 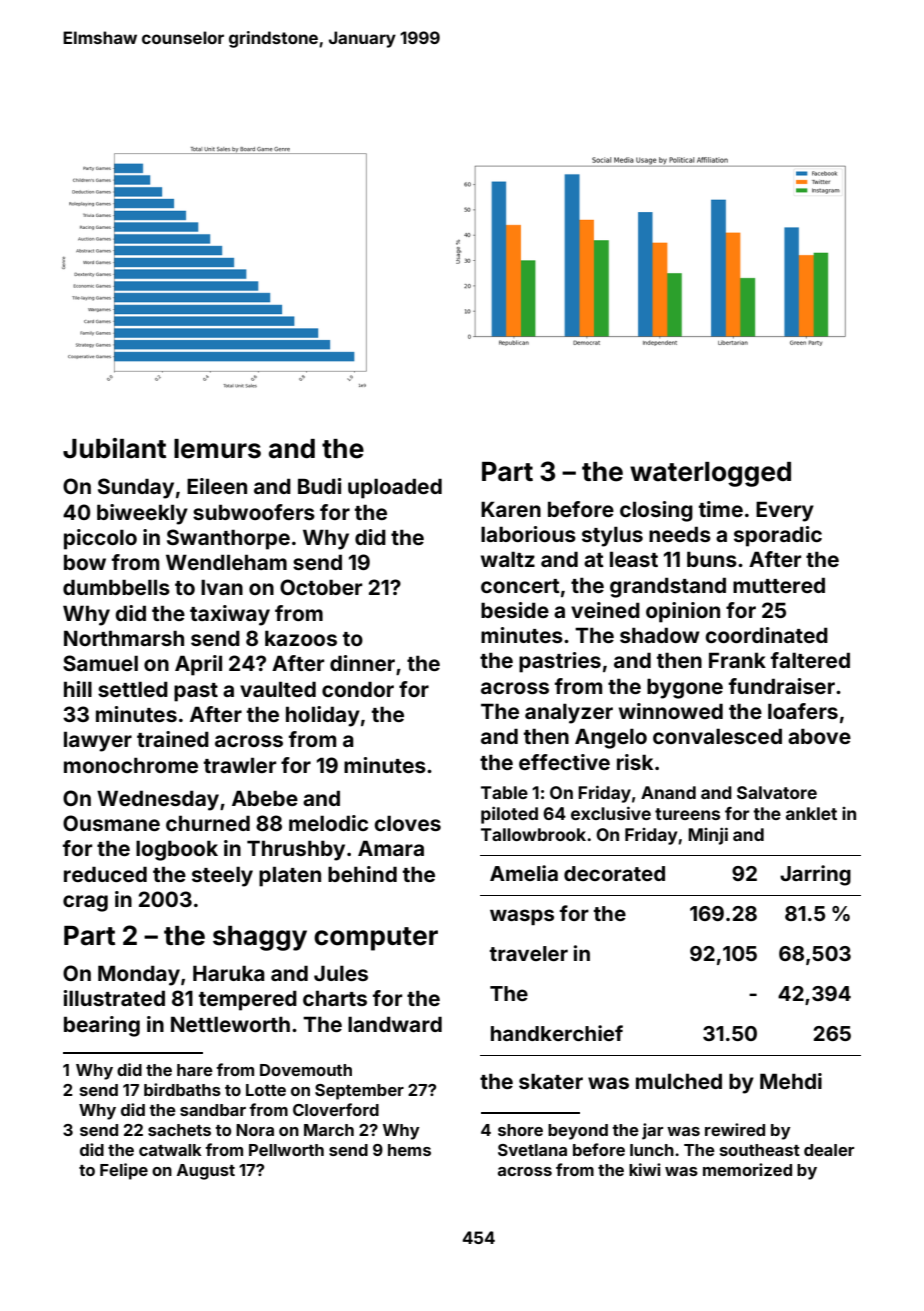 What do you see at coordinates (114, 448) in the page?
I see `Jubilant` at bounding box center [114, 448].
